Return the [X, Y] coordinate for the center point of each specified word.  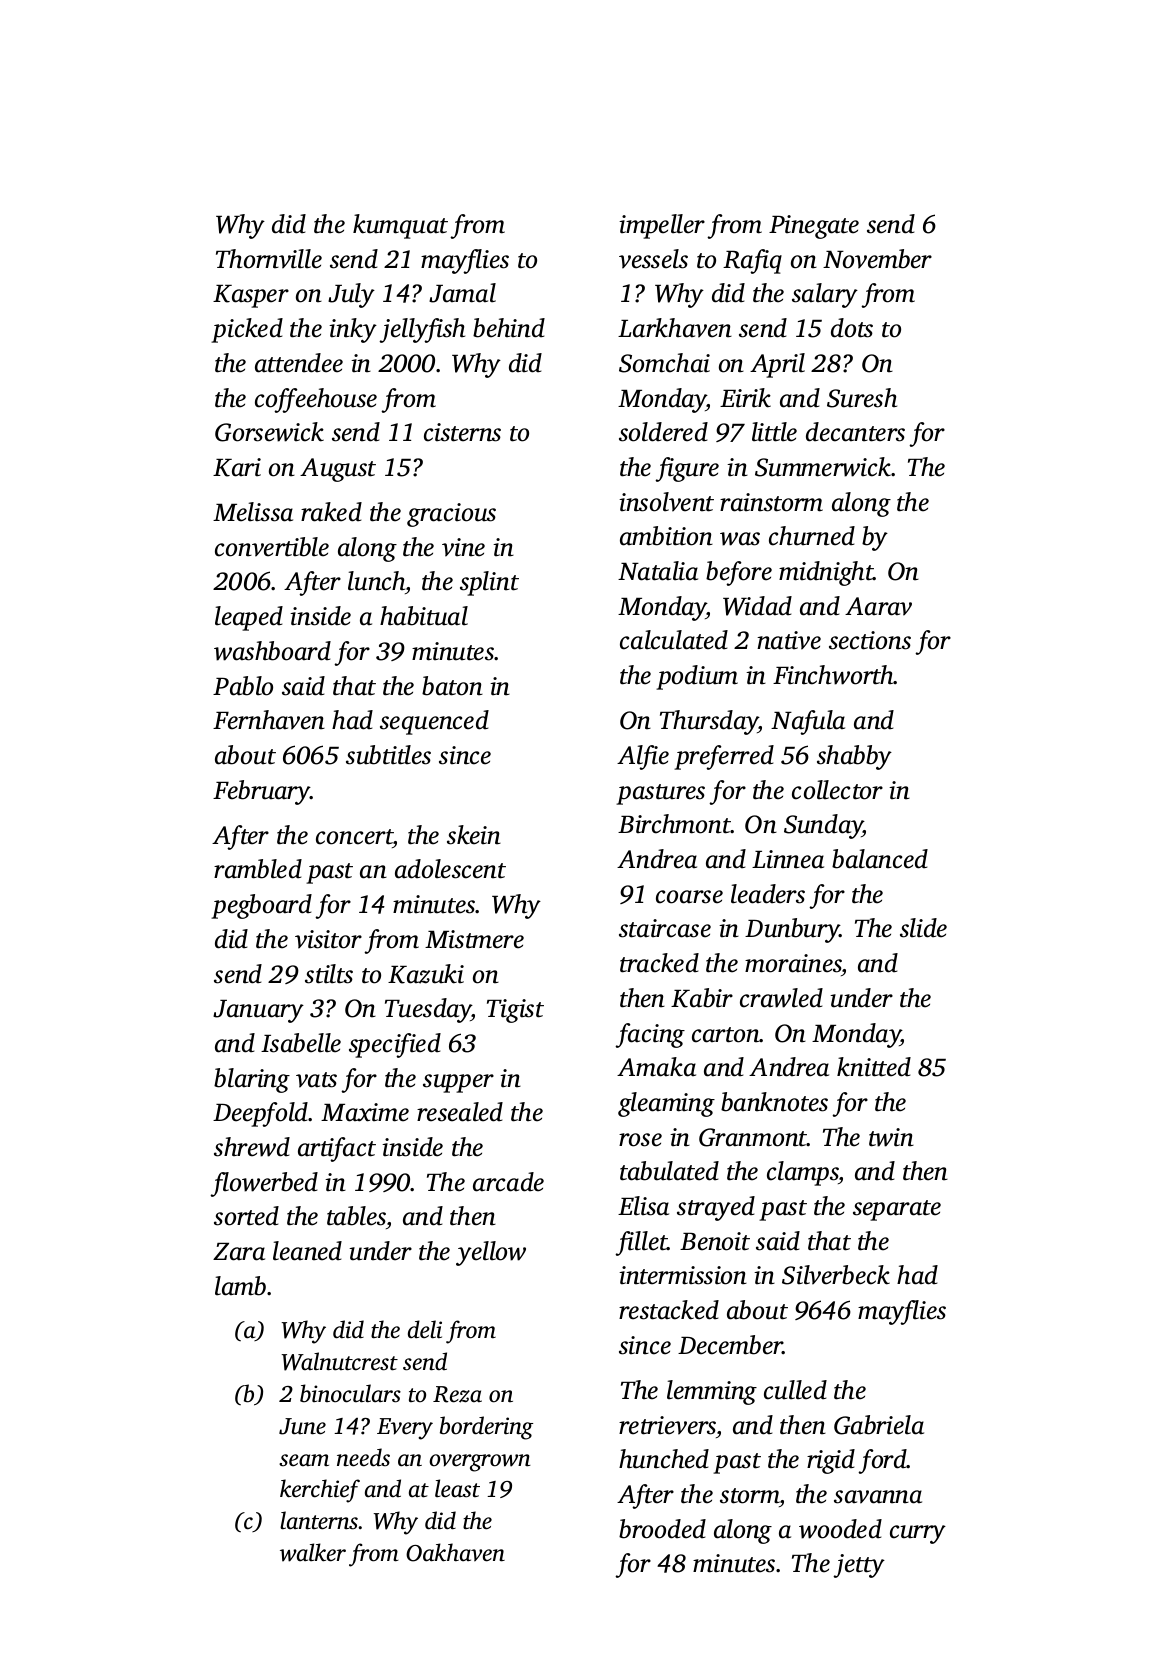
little [774, 432]
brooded [662, 1529]
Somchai [664, 363]
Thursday [709, 722]
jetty [859, 1566]
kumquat [400, 226]
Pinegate [814, 227]
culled [795, 1390]
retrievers [667, 1425]
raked [331, 512]
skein [474, 835]
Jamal [462, 293]
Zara [239, 1252]
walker [313, 1552]
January [258, 1011]
